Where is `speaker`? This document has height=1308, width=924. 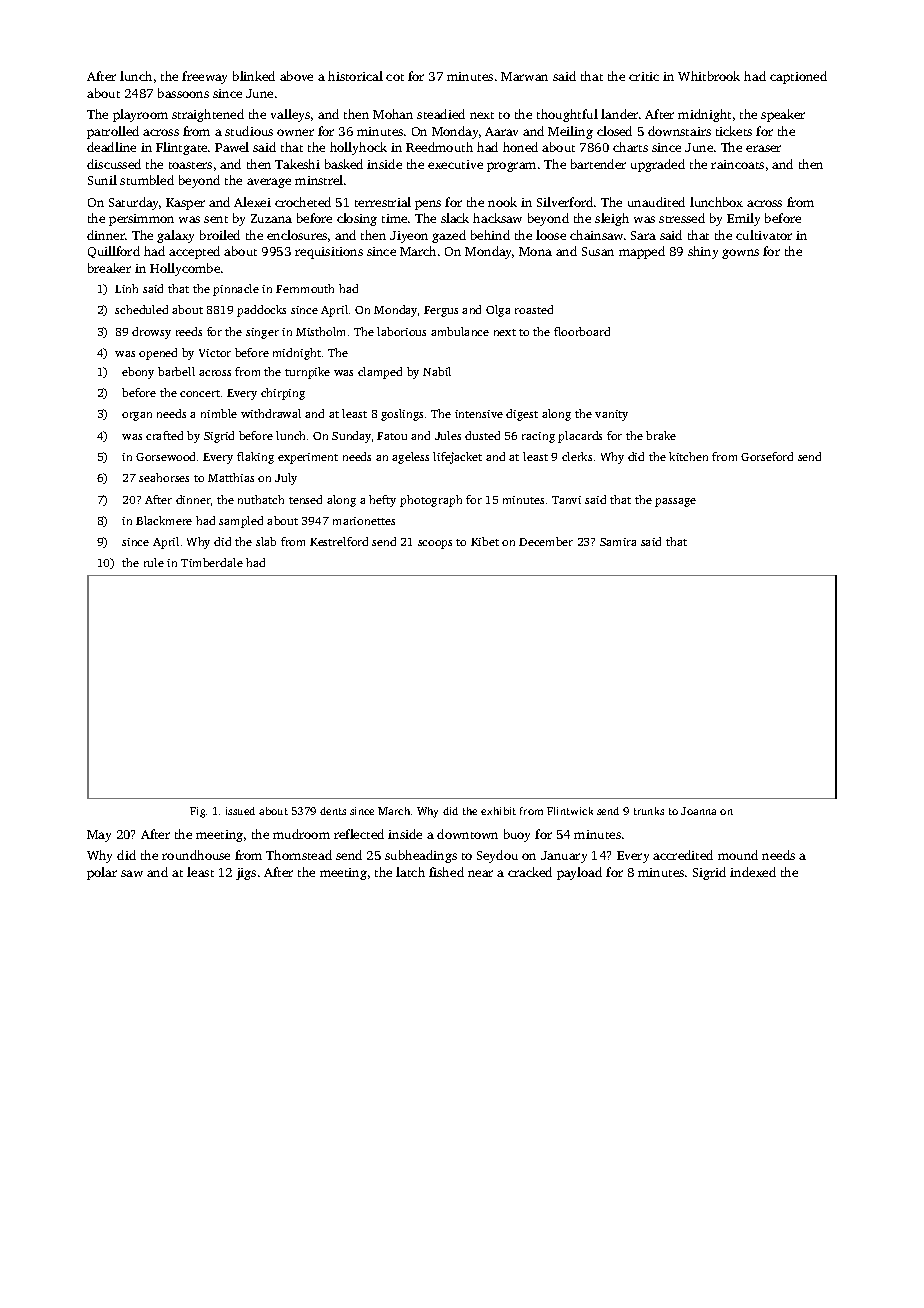
speaker is located at coordinates (783, 115).
